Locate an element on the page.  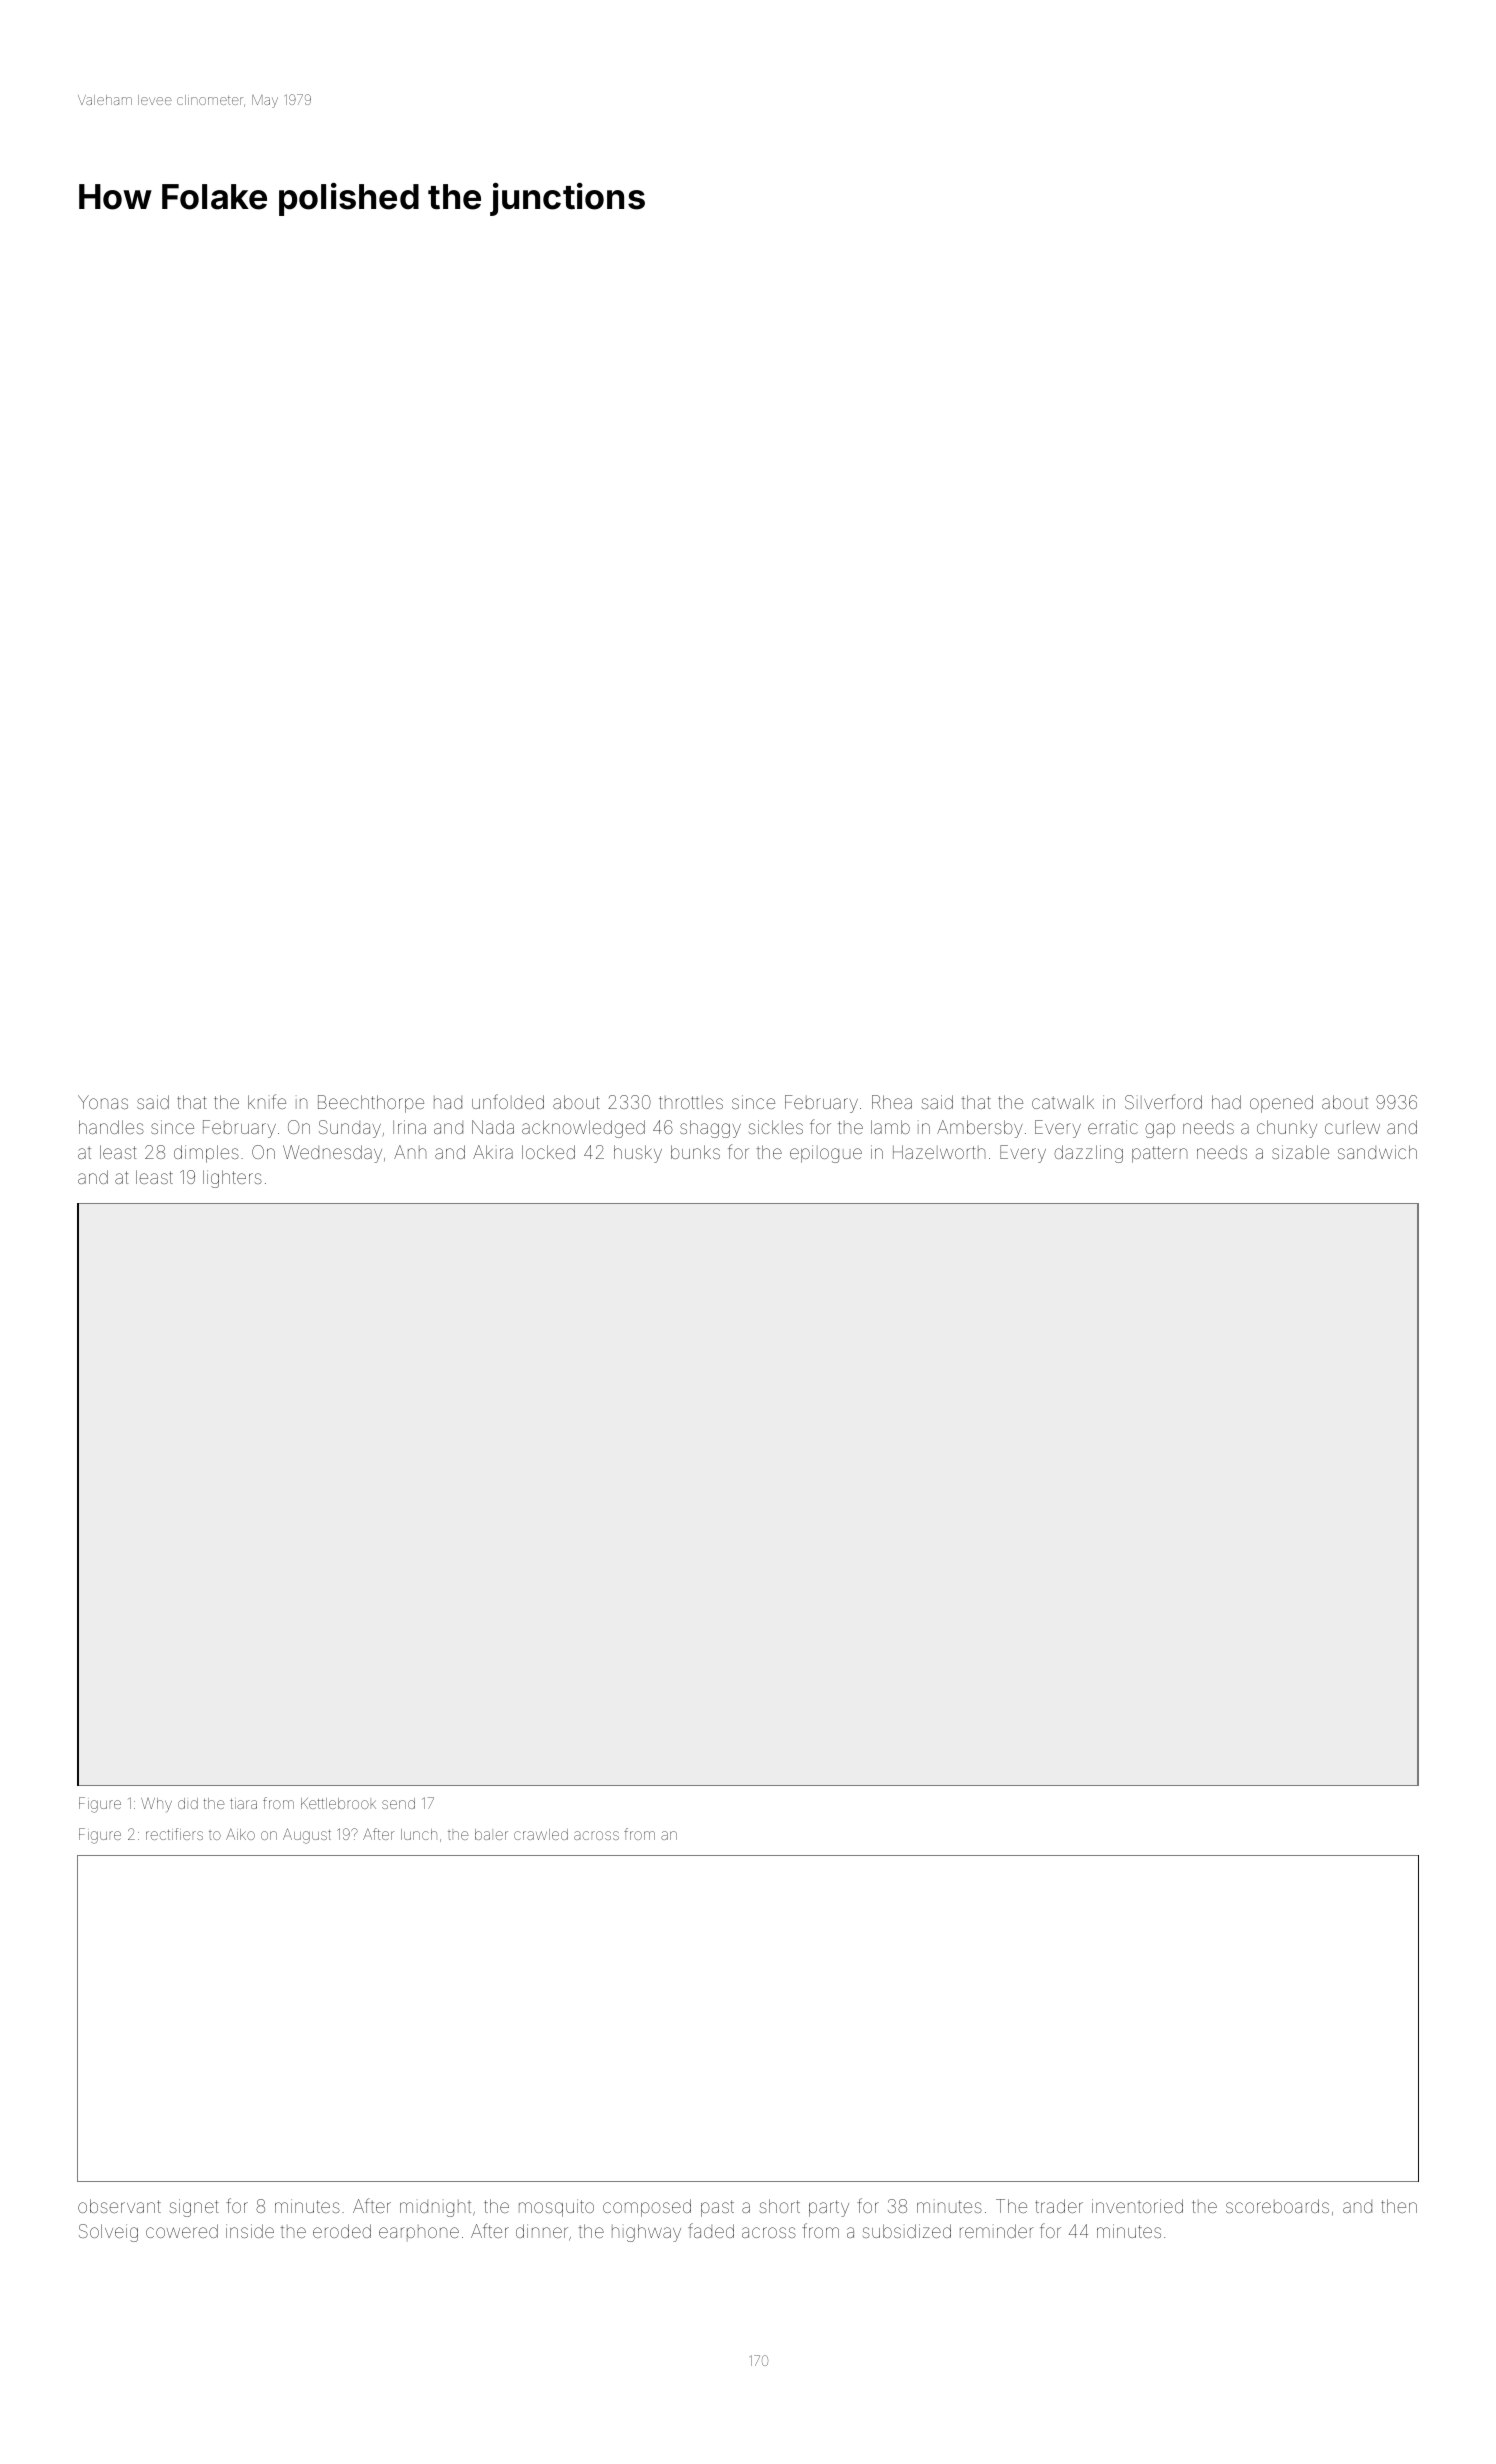
crawled is located at coordinates (541, 1834).
